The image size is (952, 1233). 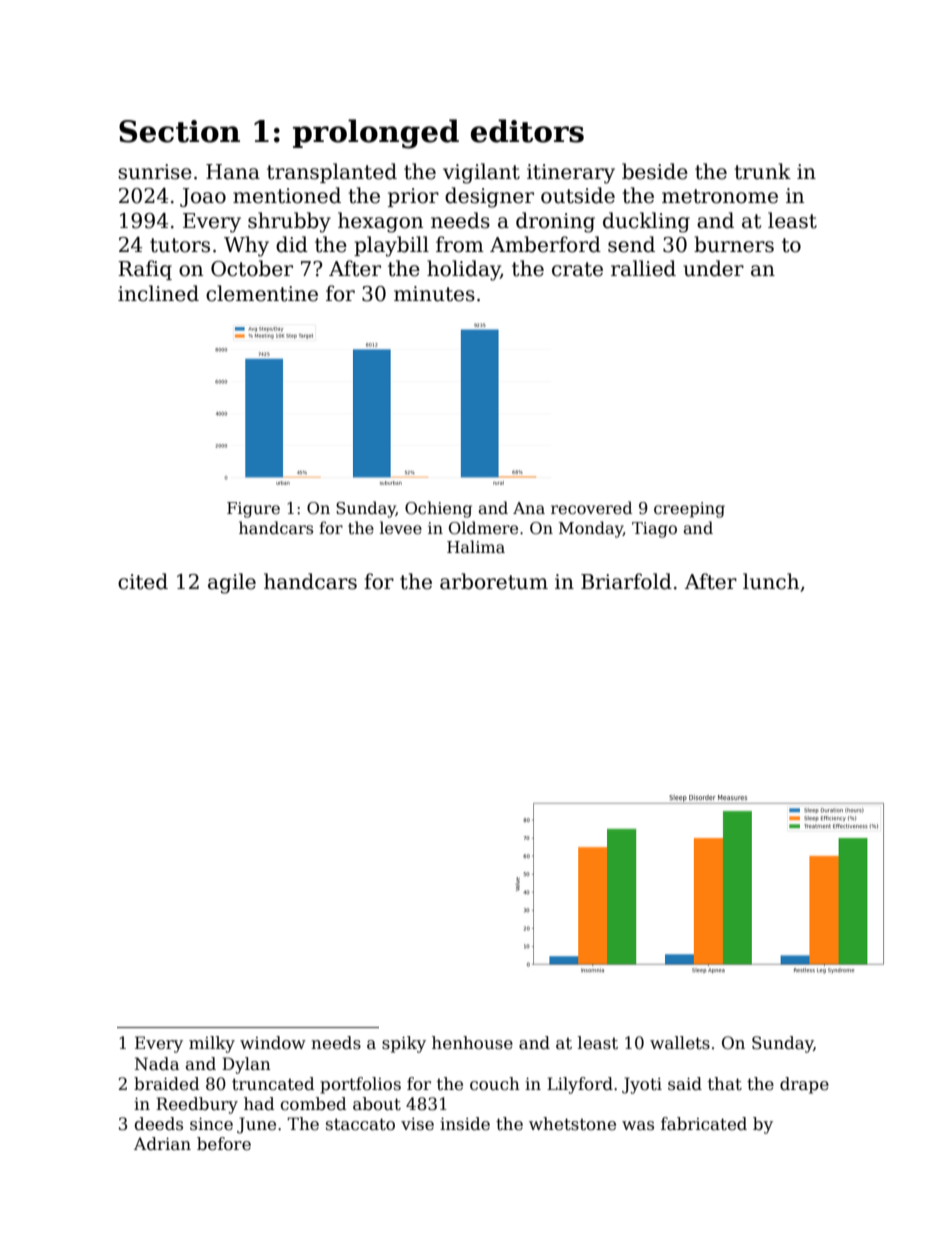 What do you see at coordinates (434, 294) in the document?
I see `minutes` at bounding box center [434, 294].
